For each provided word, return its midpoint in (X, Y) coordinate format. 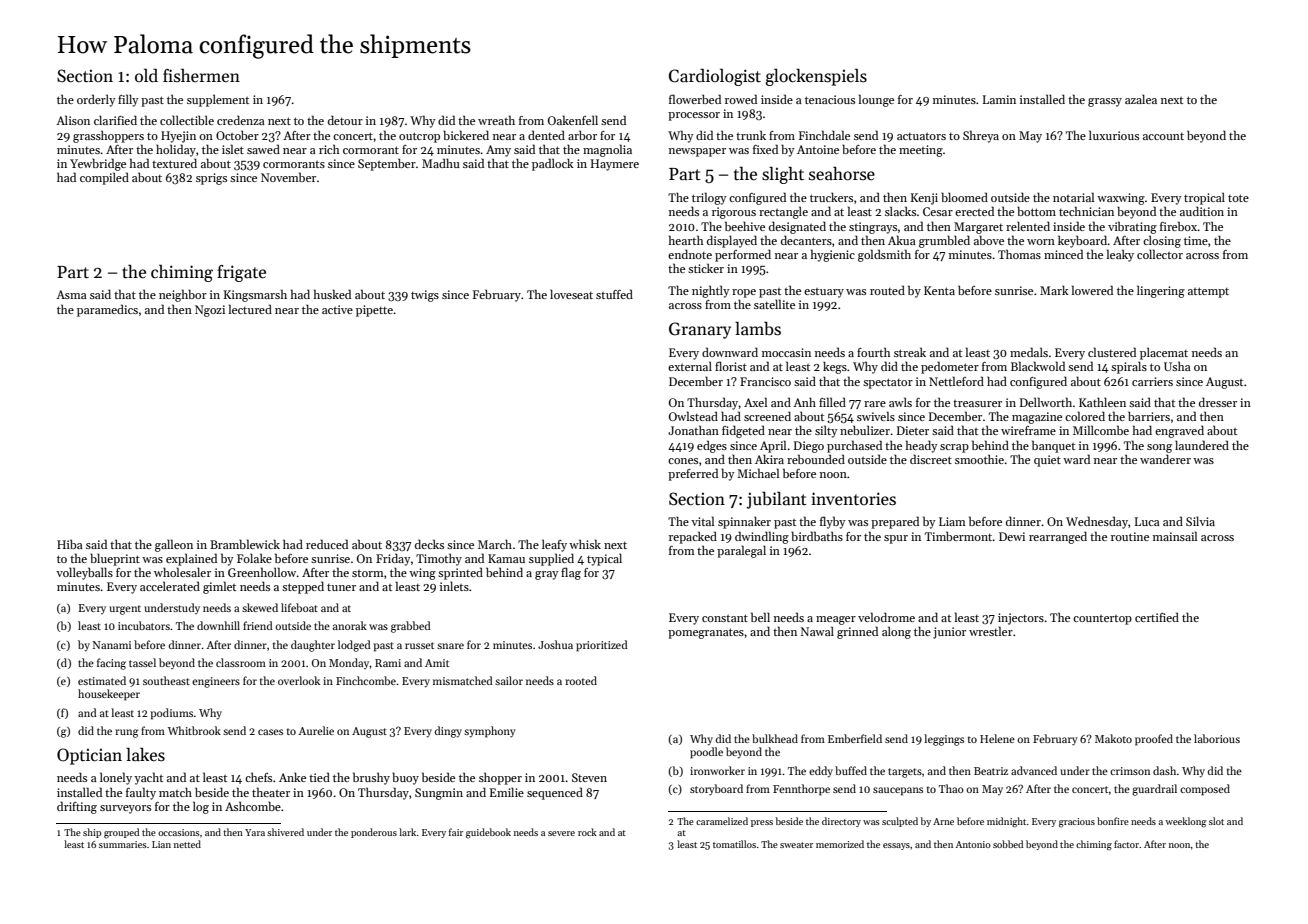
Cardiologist (715, 77)
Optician (89, 756)
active (337, 309)
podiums (172, 714)
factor (1127, 844)
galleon (174, 545)
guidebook (488, 833)
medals (1029, 352)
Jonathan (693, 430)
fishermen (201, 76)
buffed (851, 770)
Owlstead (693, 416)
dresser (1218, 402)
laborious (1217, 738)
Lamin (999, 99)
